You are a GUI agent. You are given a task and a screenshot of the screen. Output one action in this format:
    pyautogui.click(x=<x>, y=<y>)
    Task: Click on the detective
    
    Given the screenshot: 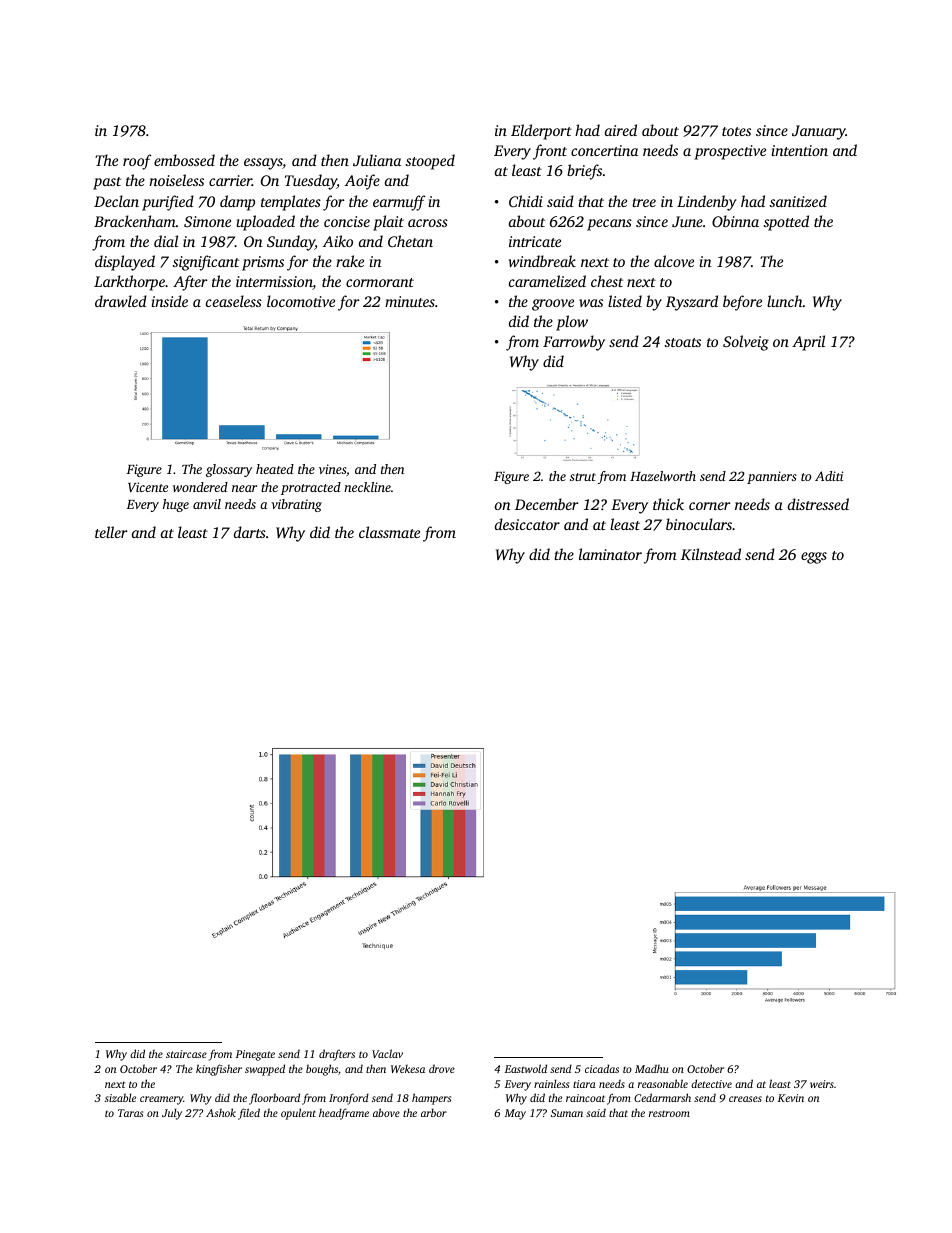 What is the action you would take?
    pyautogui.click(x=711, y=1083)
